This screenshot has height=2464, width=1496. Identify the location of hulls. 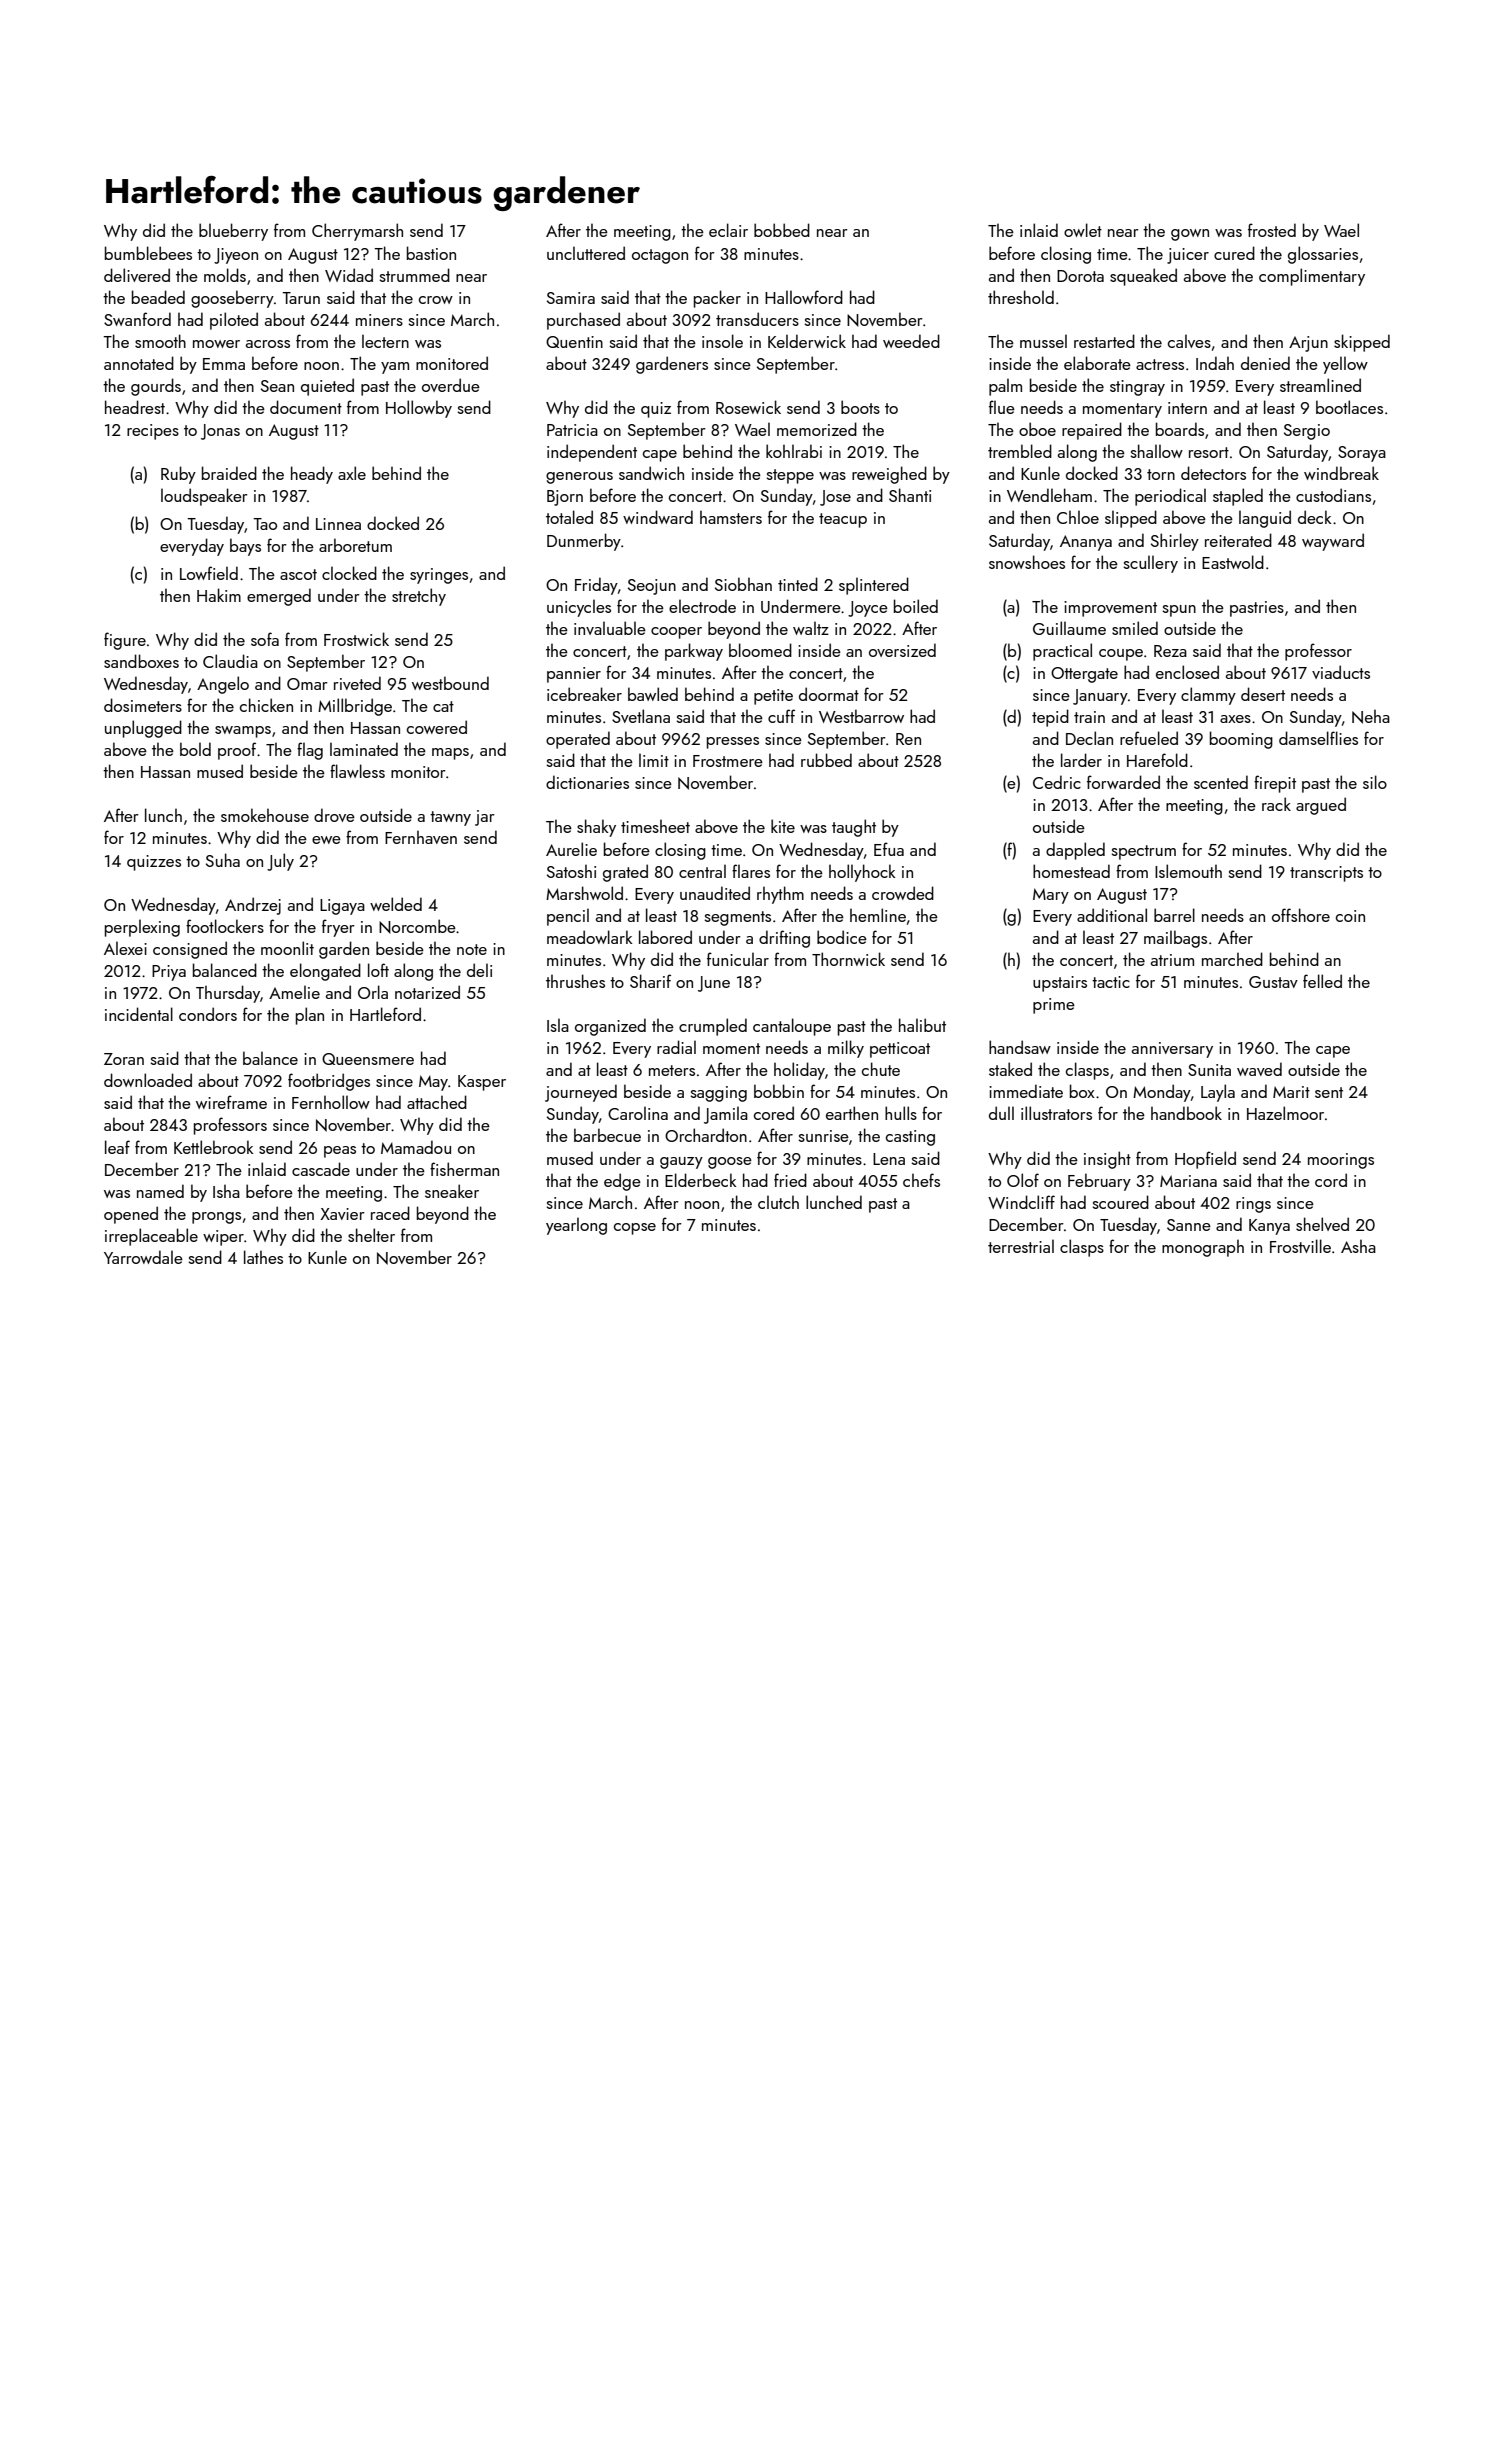
(901, 1113).
